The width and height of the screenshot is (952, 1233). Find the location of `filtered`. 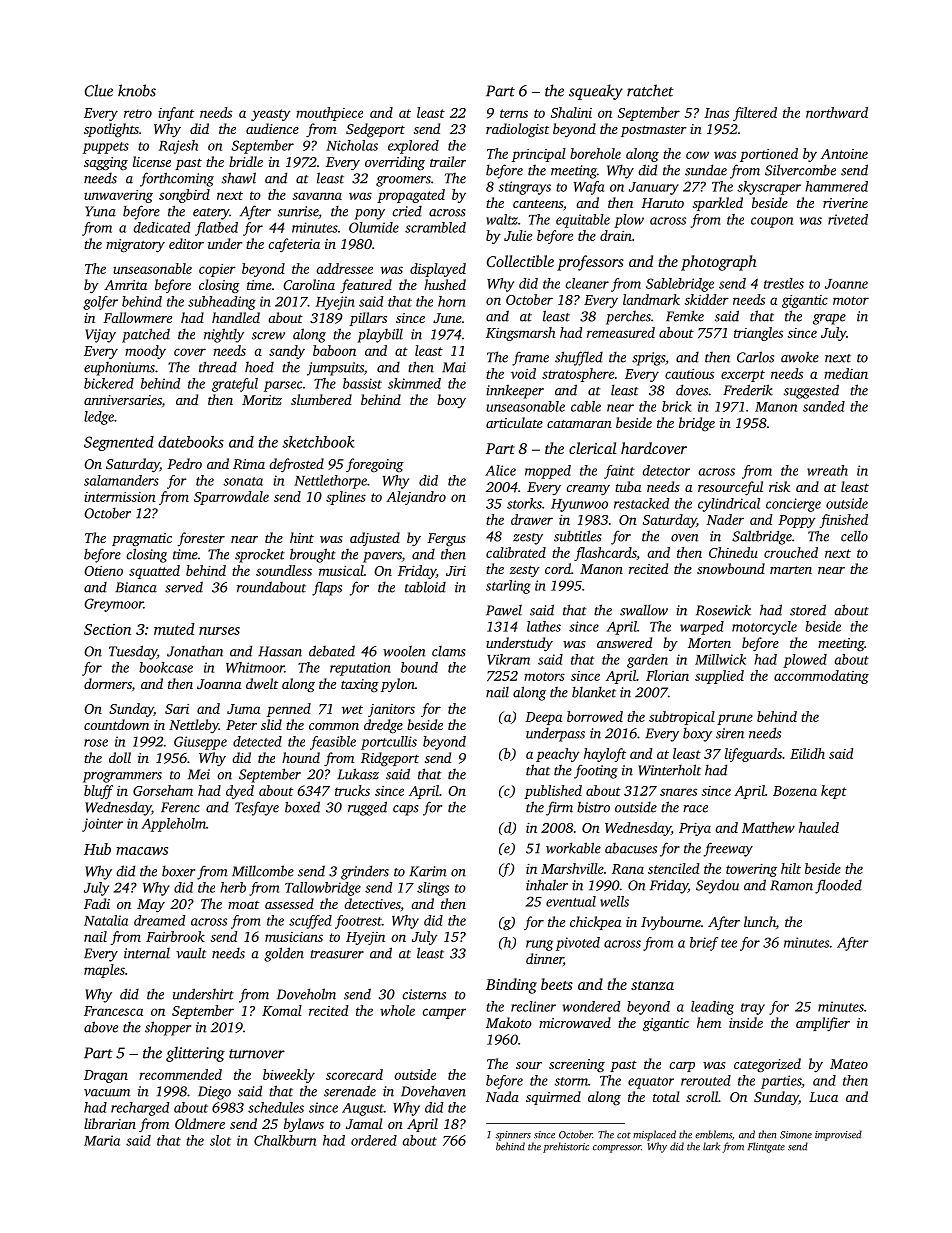

filtered is located at coordinates (755, 114).
